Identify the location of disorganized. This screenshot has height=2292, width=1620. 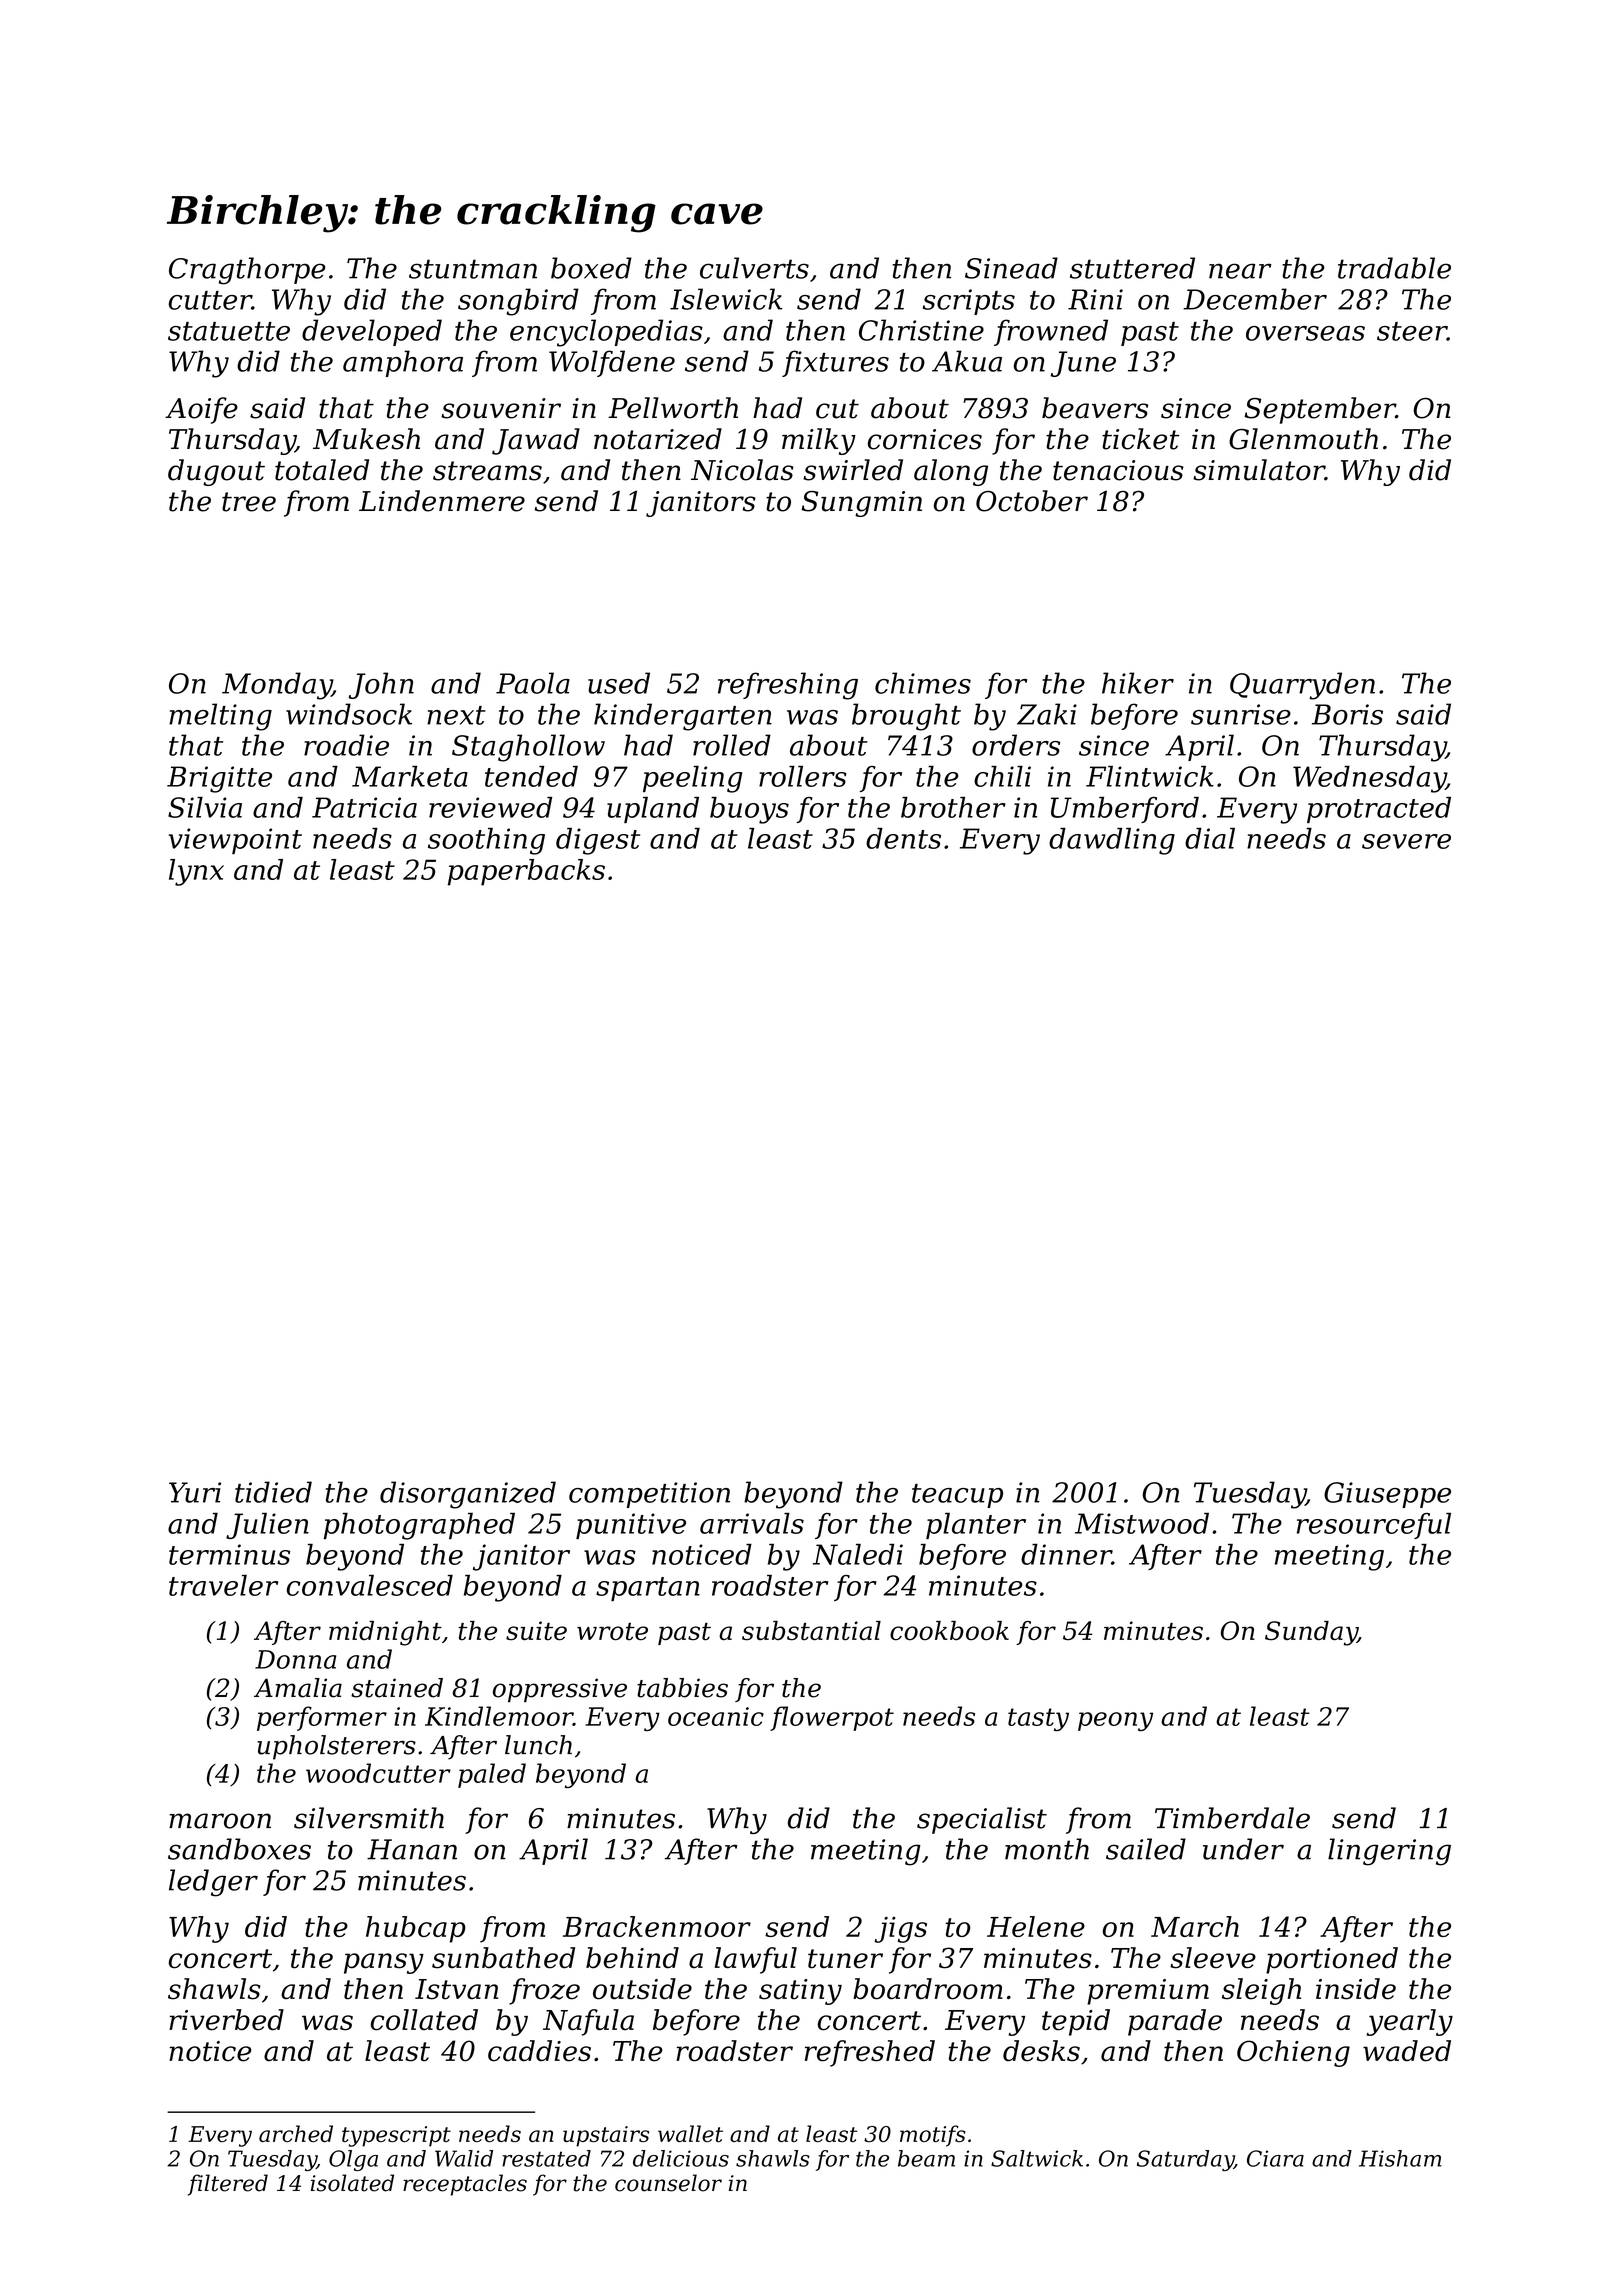
(468, 1495).
